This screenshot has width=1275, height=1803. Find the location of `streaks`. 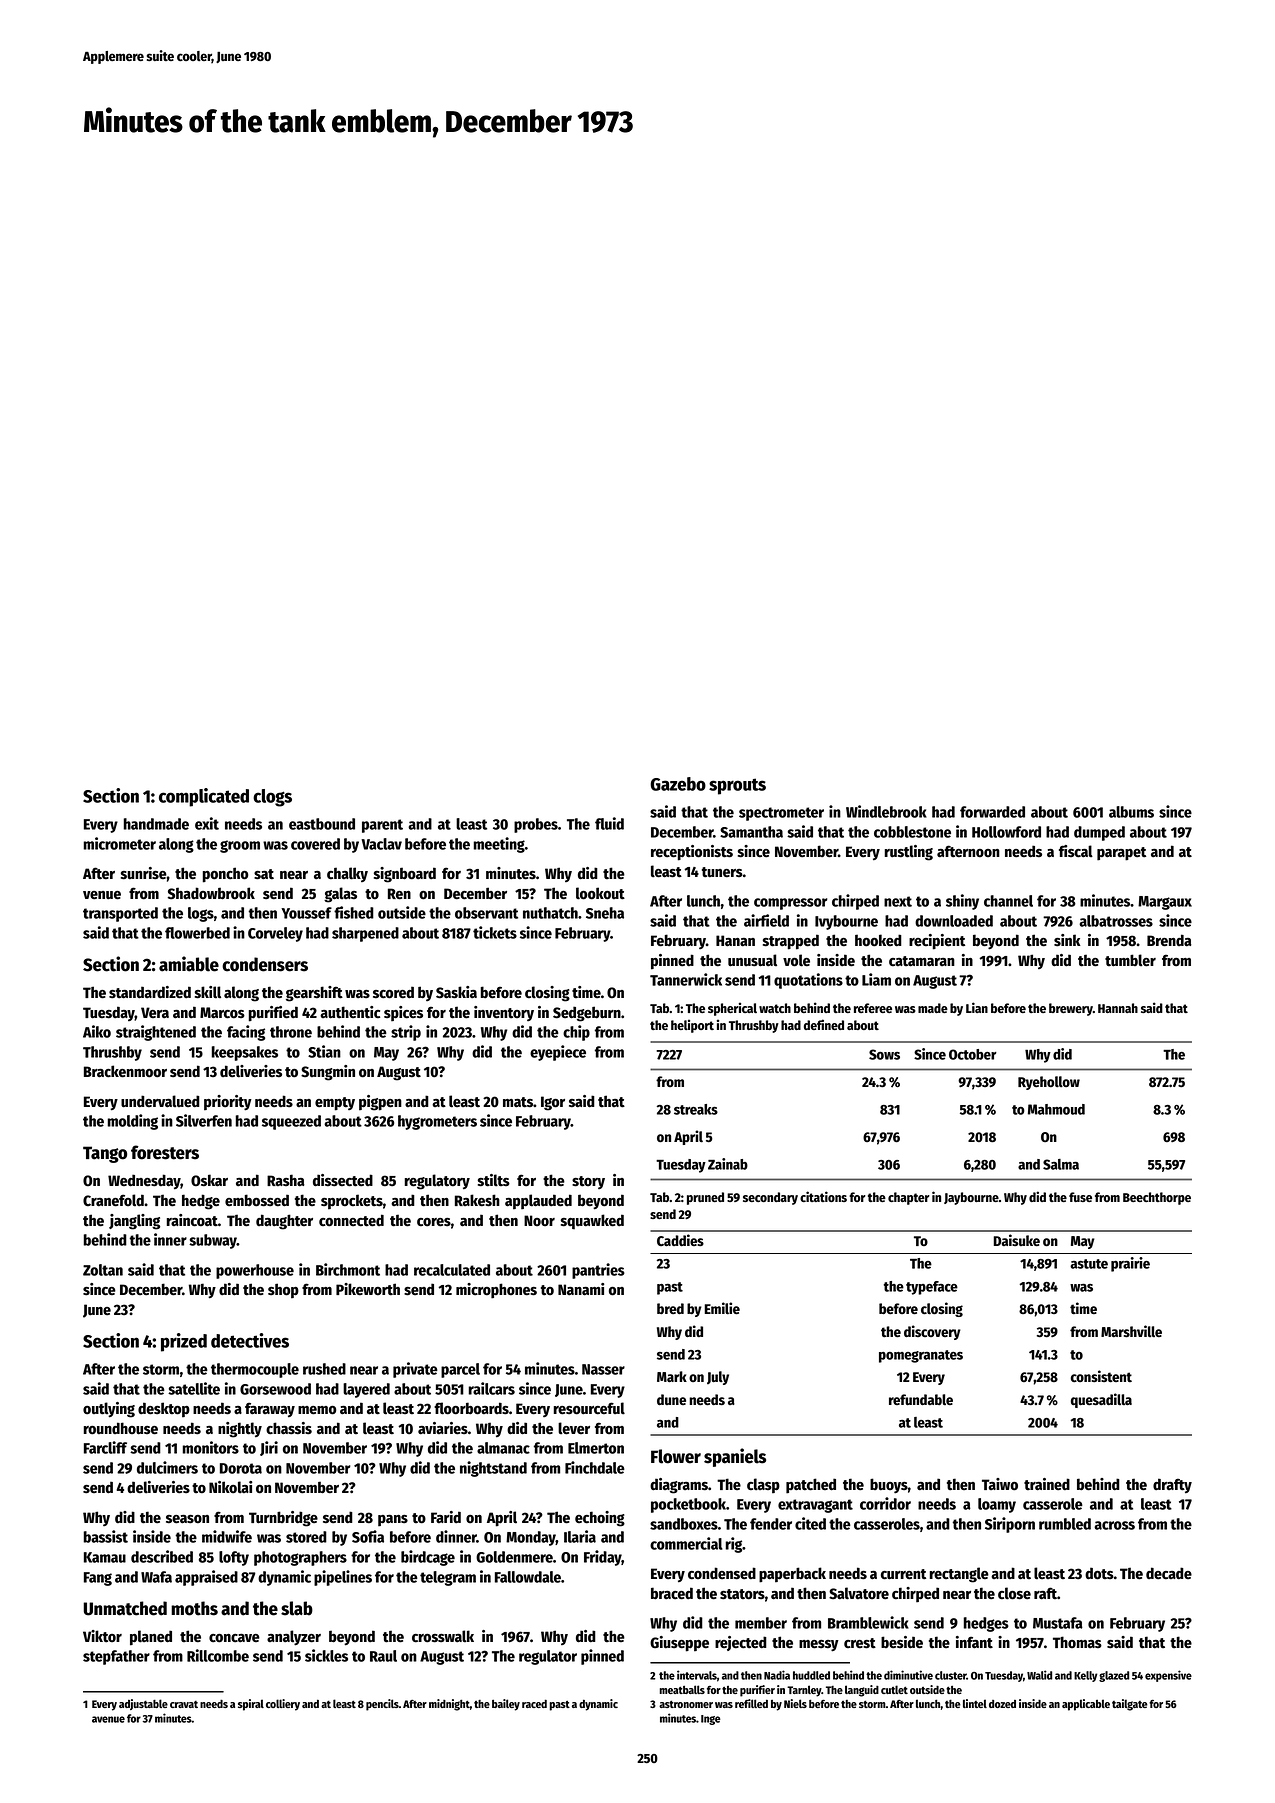

streaks is located at coordinates (696, 1109).
